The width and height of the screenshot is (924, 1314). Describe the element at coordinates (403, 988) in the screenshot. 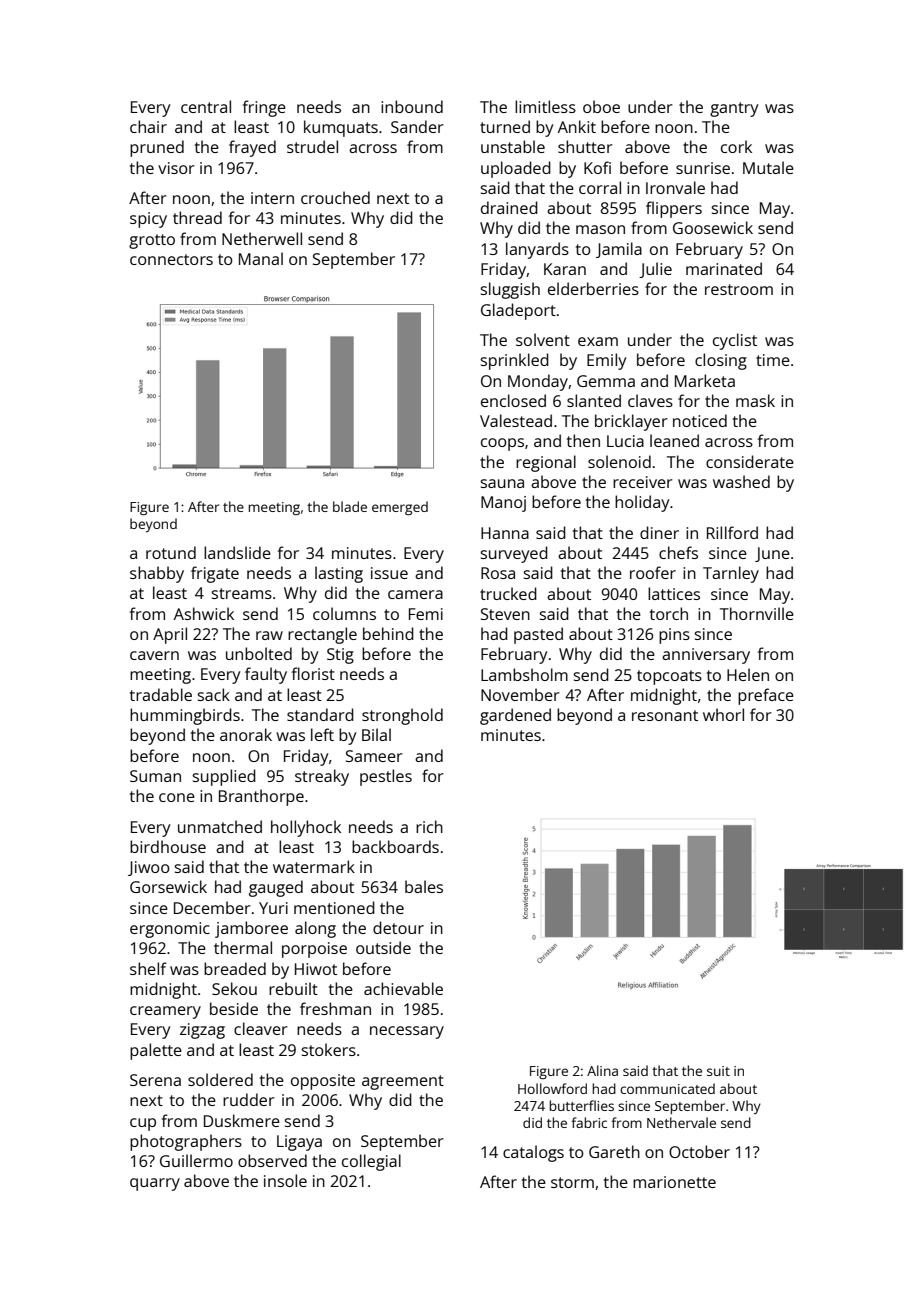

I see `achievable` at that location.
